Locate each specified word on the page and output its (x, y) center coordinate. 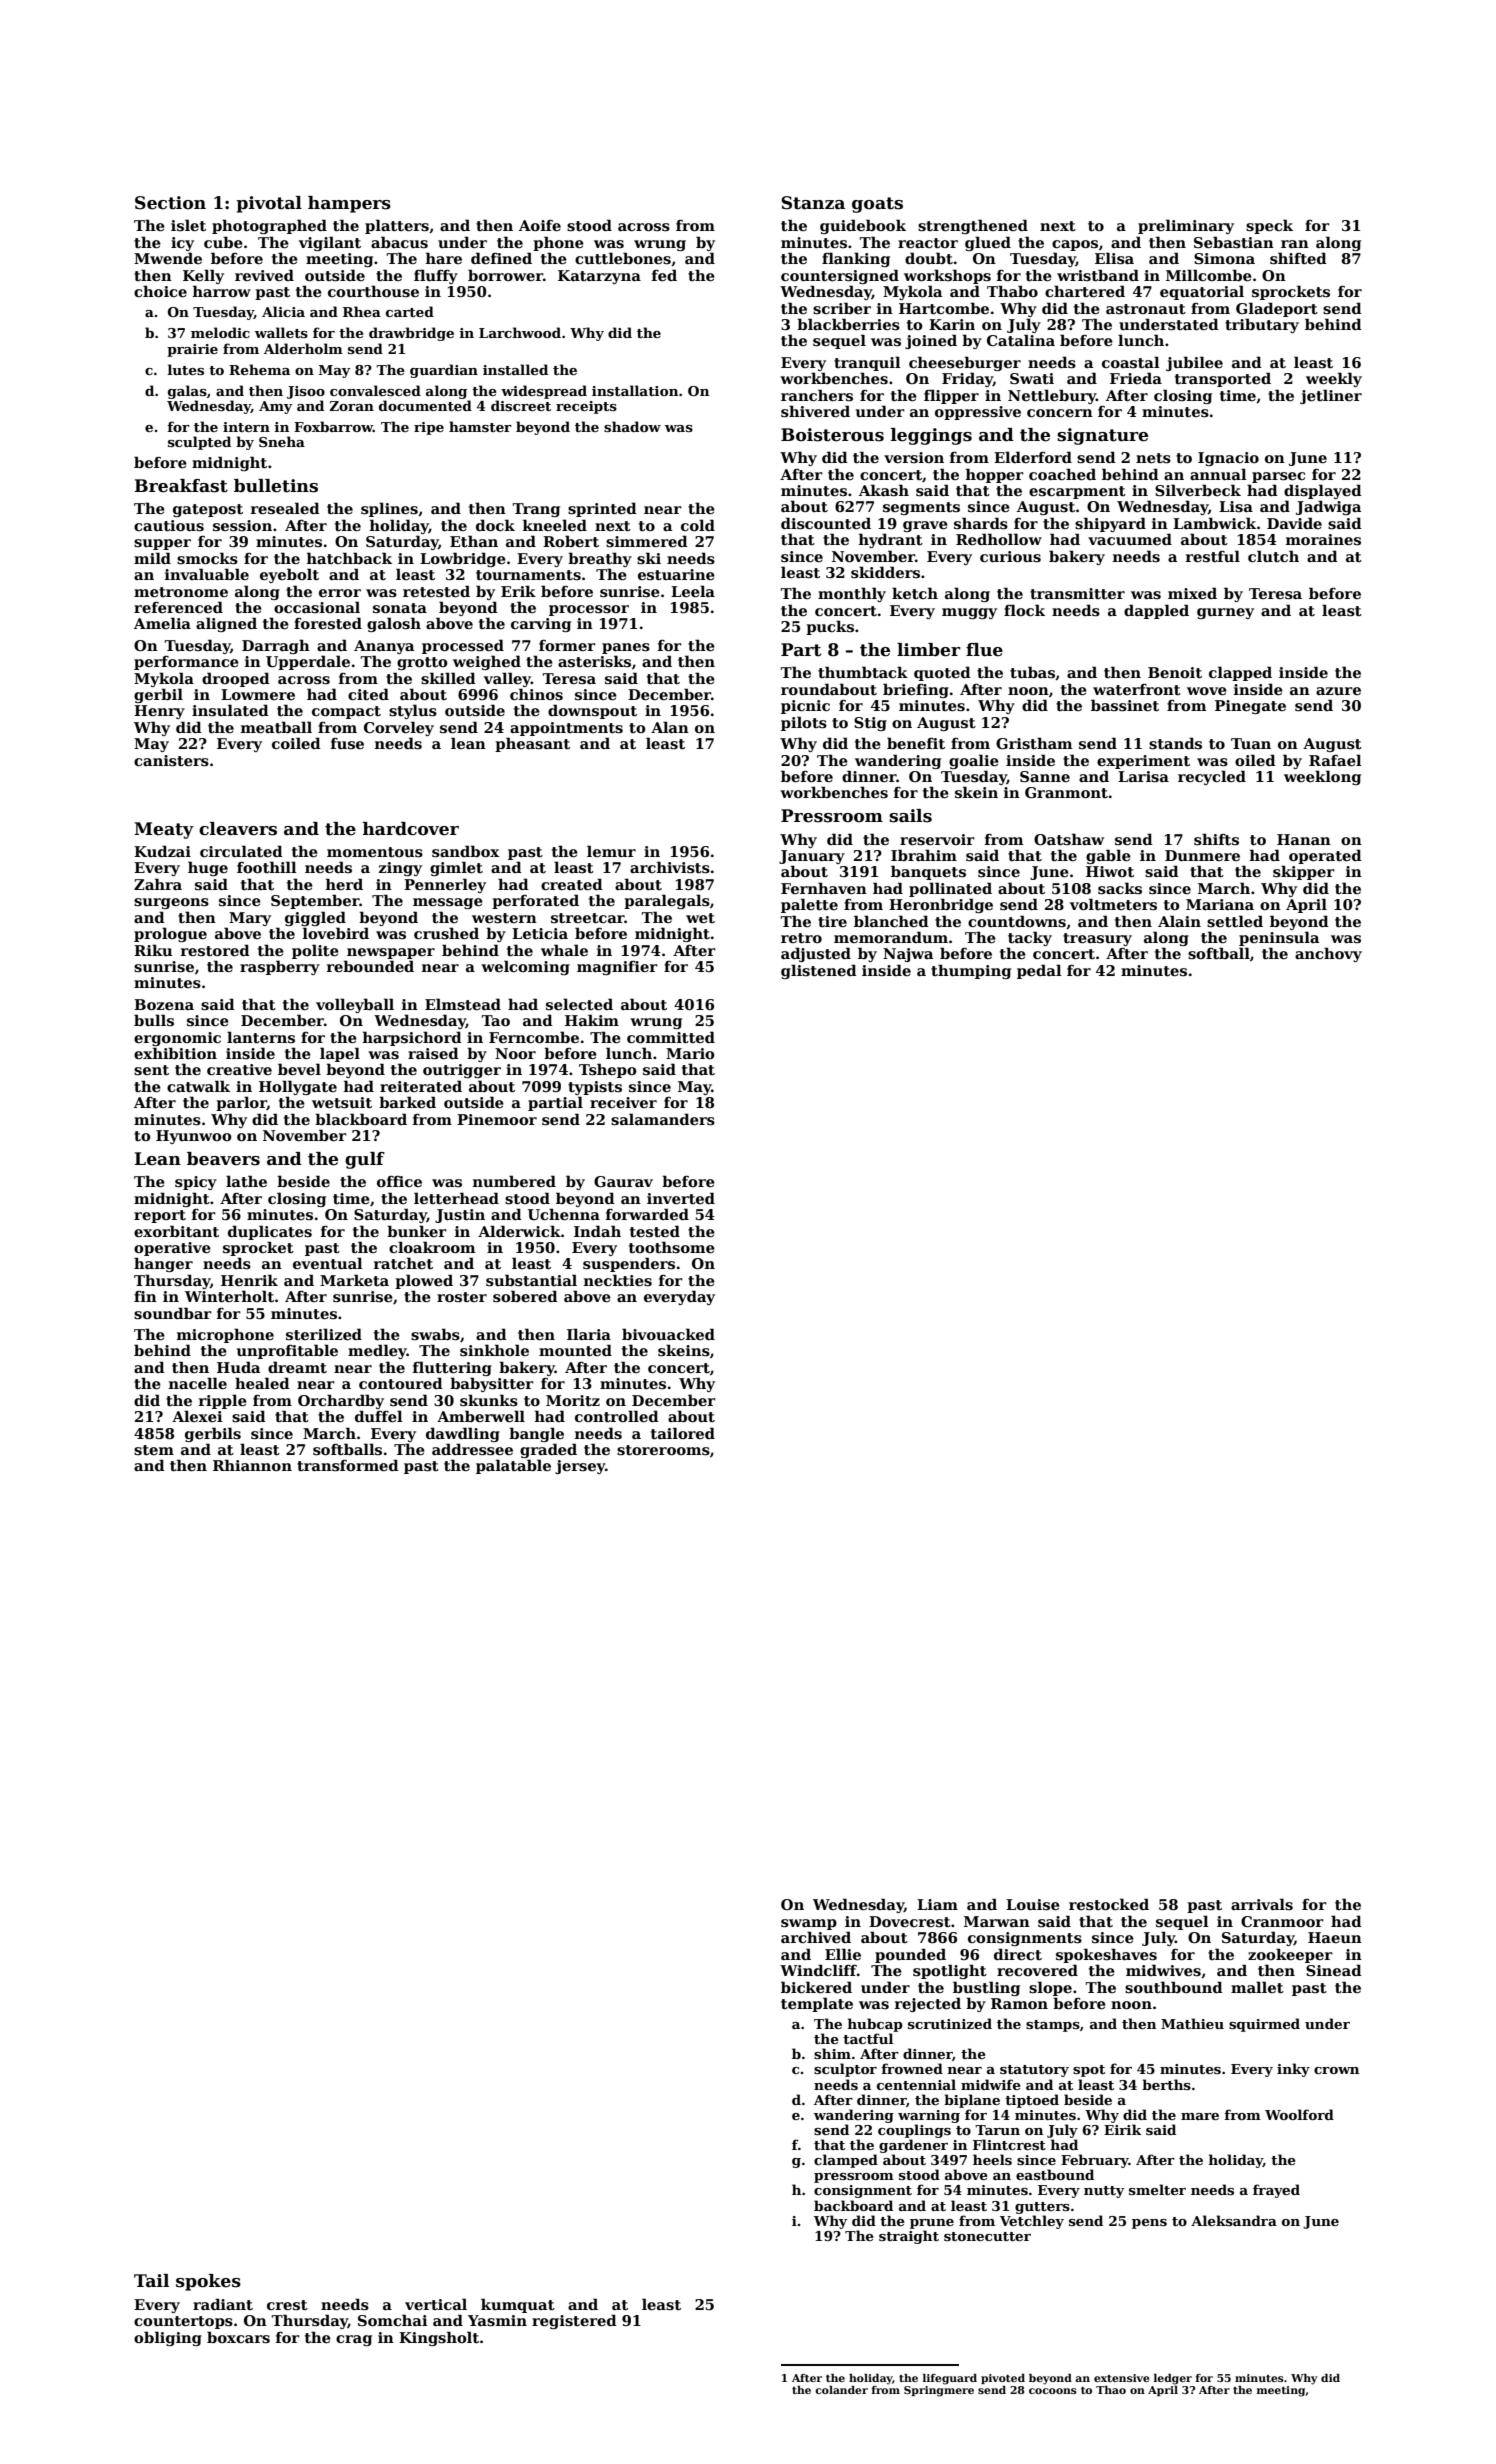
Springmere (939, 2391)
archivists (670, 867)
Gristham (1034, 743)
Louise (1033, 1904)
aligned (226, 624)
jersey (580, 1467)
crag (354, 2340)
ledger (1173, 2379)
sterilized (324, 1334)
